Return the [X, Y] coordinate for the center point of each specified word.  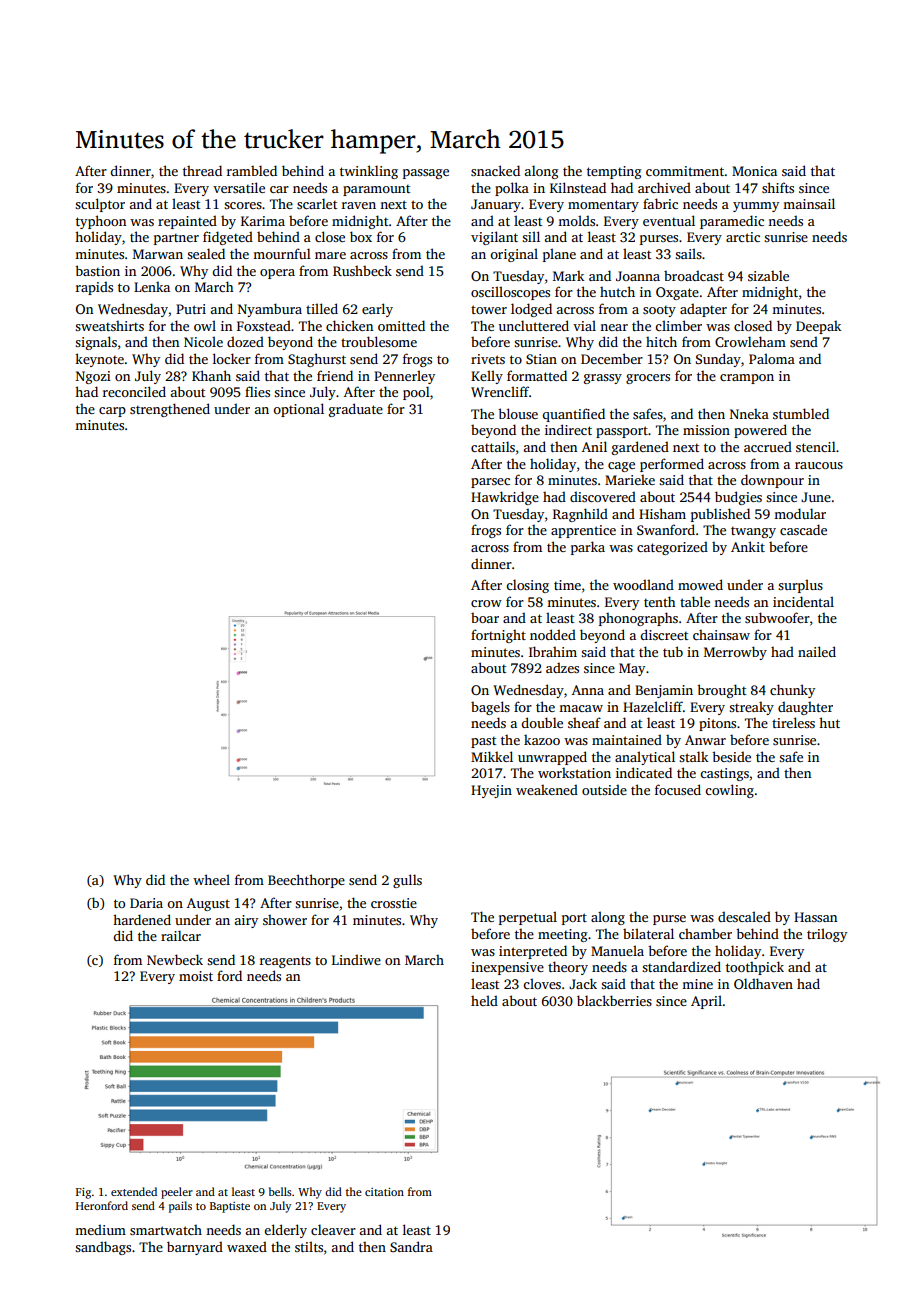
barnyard [195, 1248]
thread [202, 170]
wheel [211, 879]
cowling [729, 791]
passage [426, 174]
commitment [685, 171]
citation [384, 1192]
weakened [547, 789]
